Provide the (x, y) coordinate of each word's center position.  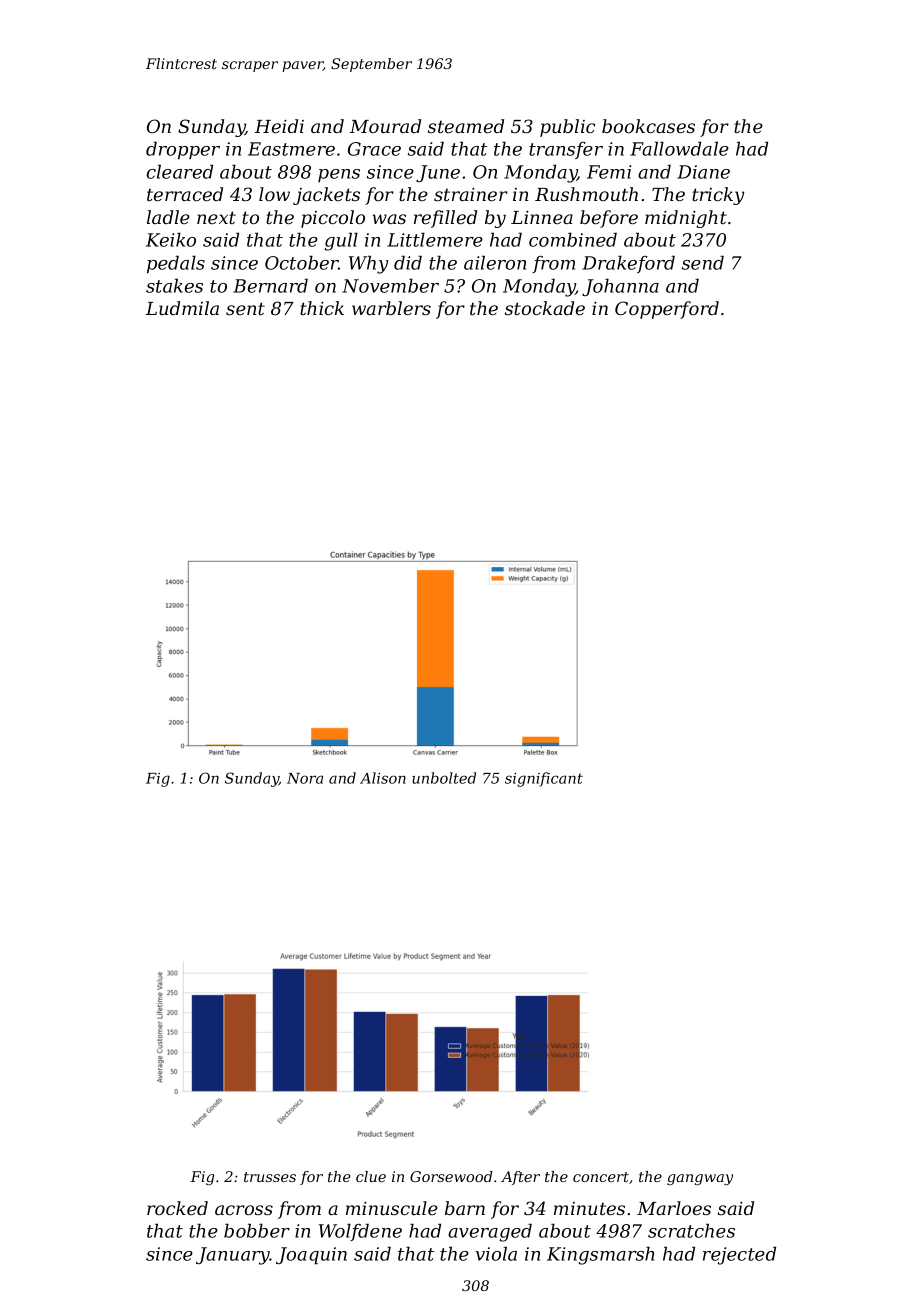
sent (245, 308)
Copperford (667, 310)
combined (573, 240)
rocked (177, 1208)
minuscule (392, 1208)
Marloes (674, 1208)
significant (544, 779)
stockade (545, 308)
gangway (700, 1179)
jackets (326, 196)
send (703, 263)
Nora (305, 778)
